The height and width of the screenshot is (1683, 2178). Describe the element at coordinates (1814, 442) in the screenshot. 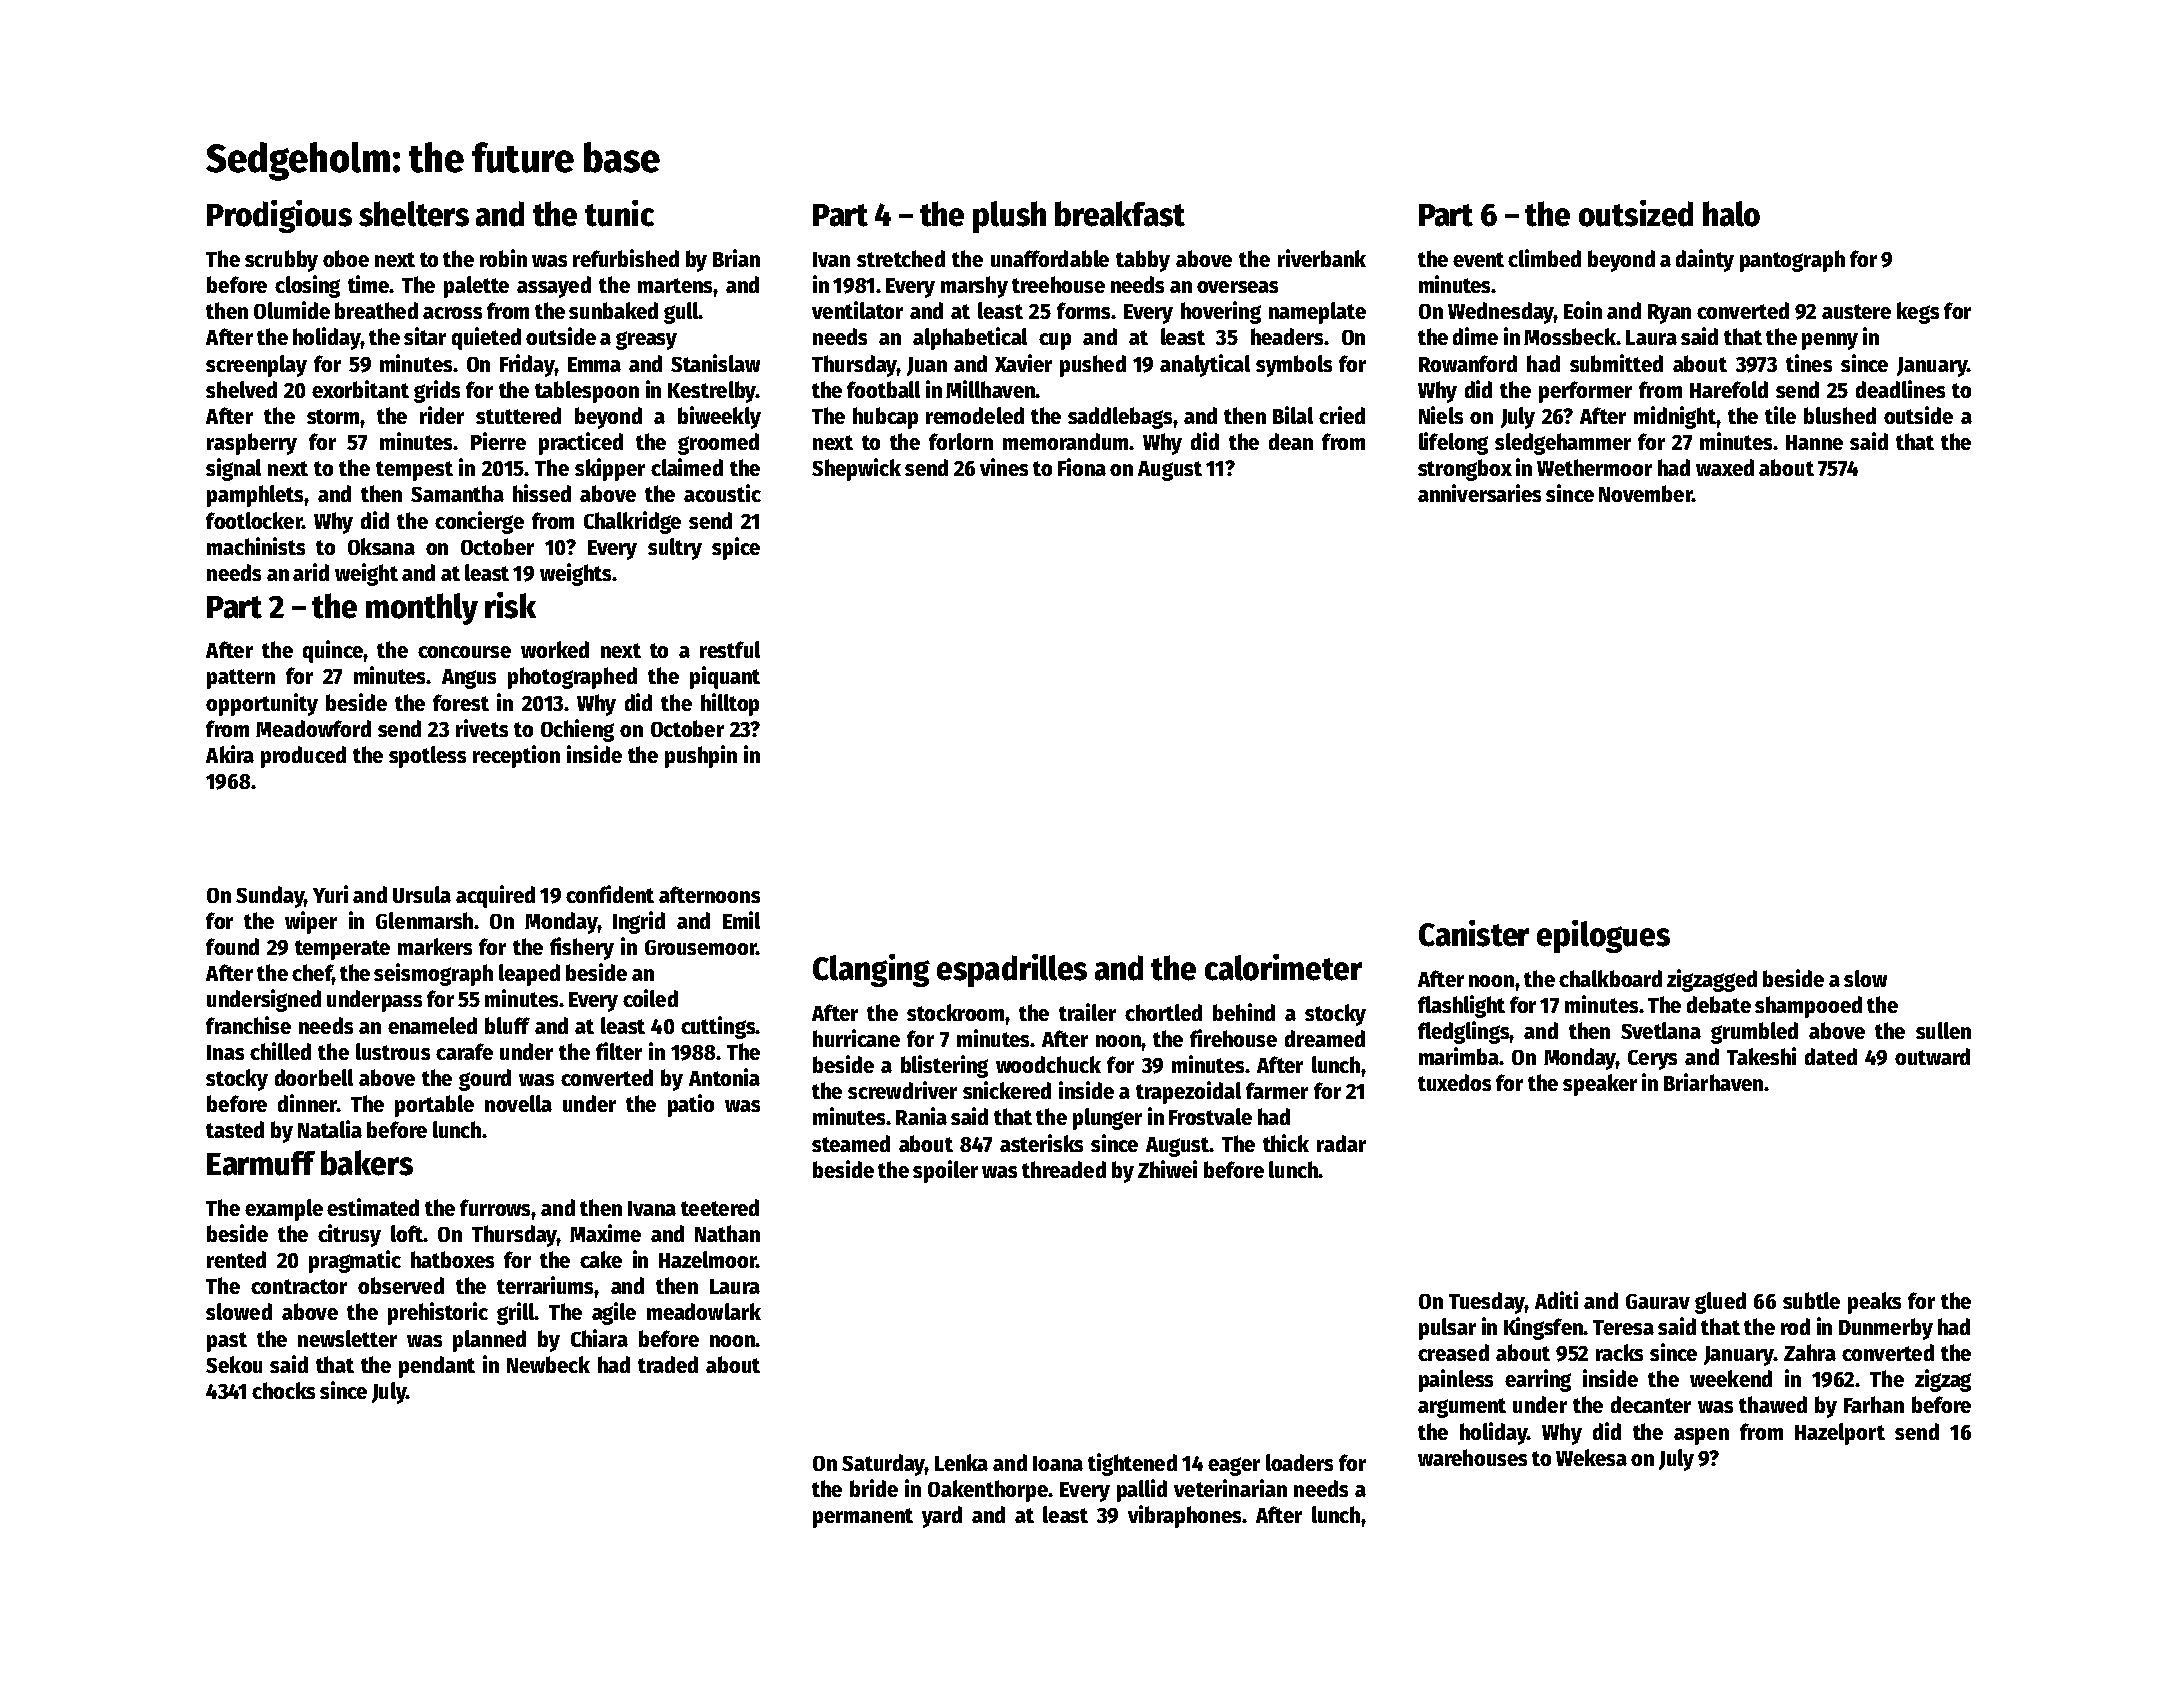

I see `Hanne` at that location.
